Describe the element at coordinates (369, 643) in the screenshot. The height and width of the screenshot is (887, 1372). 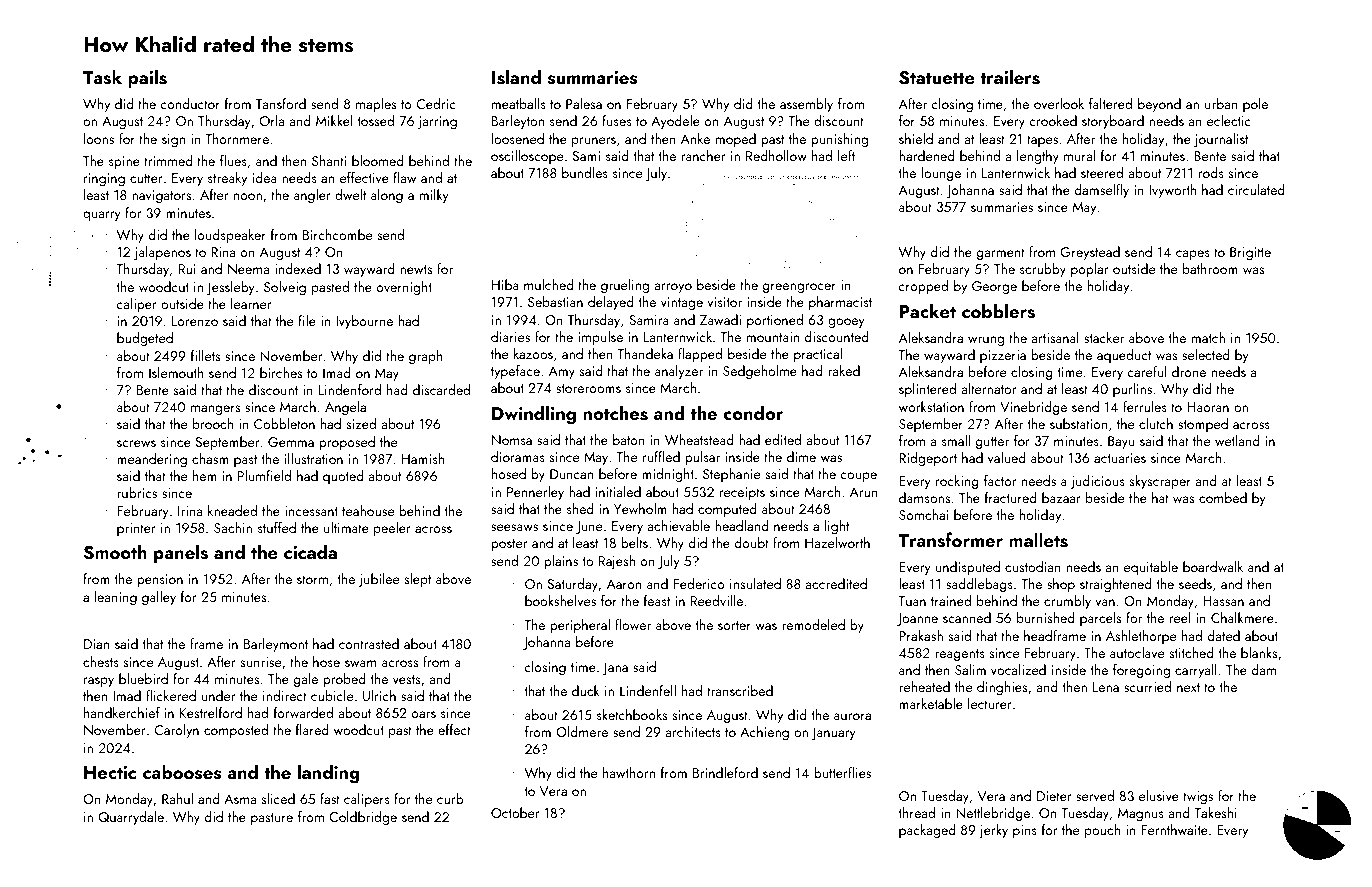
I see `contrasted` at that location.
